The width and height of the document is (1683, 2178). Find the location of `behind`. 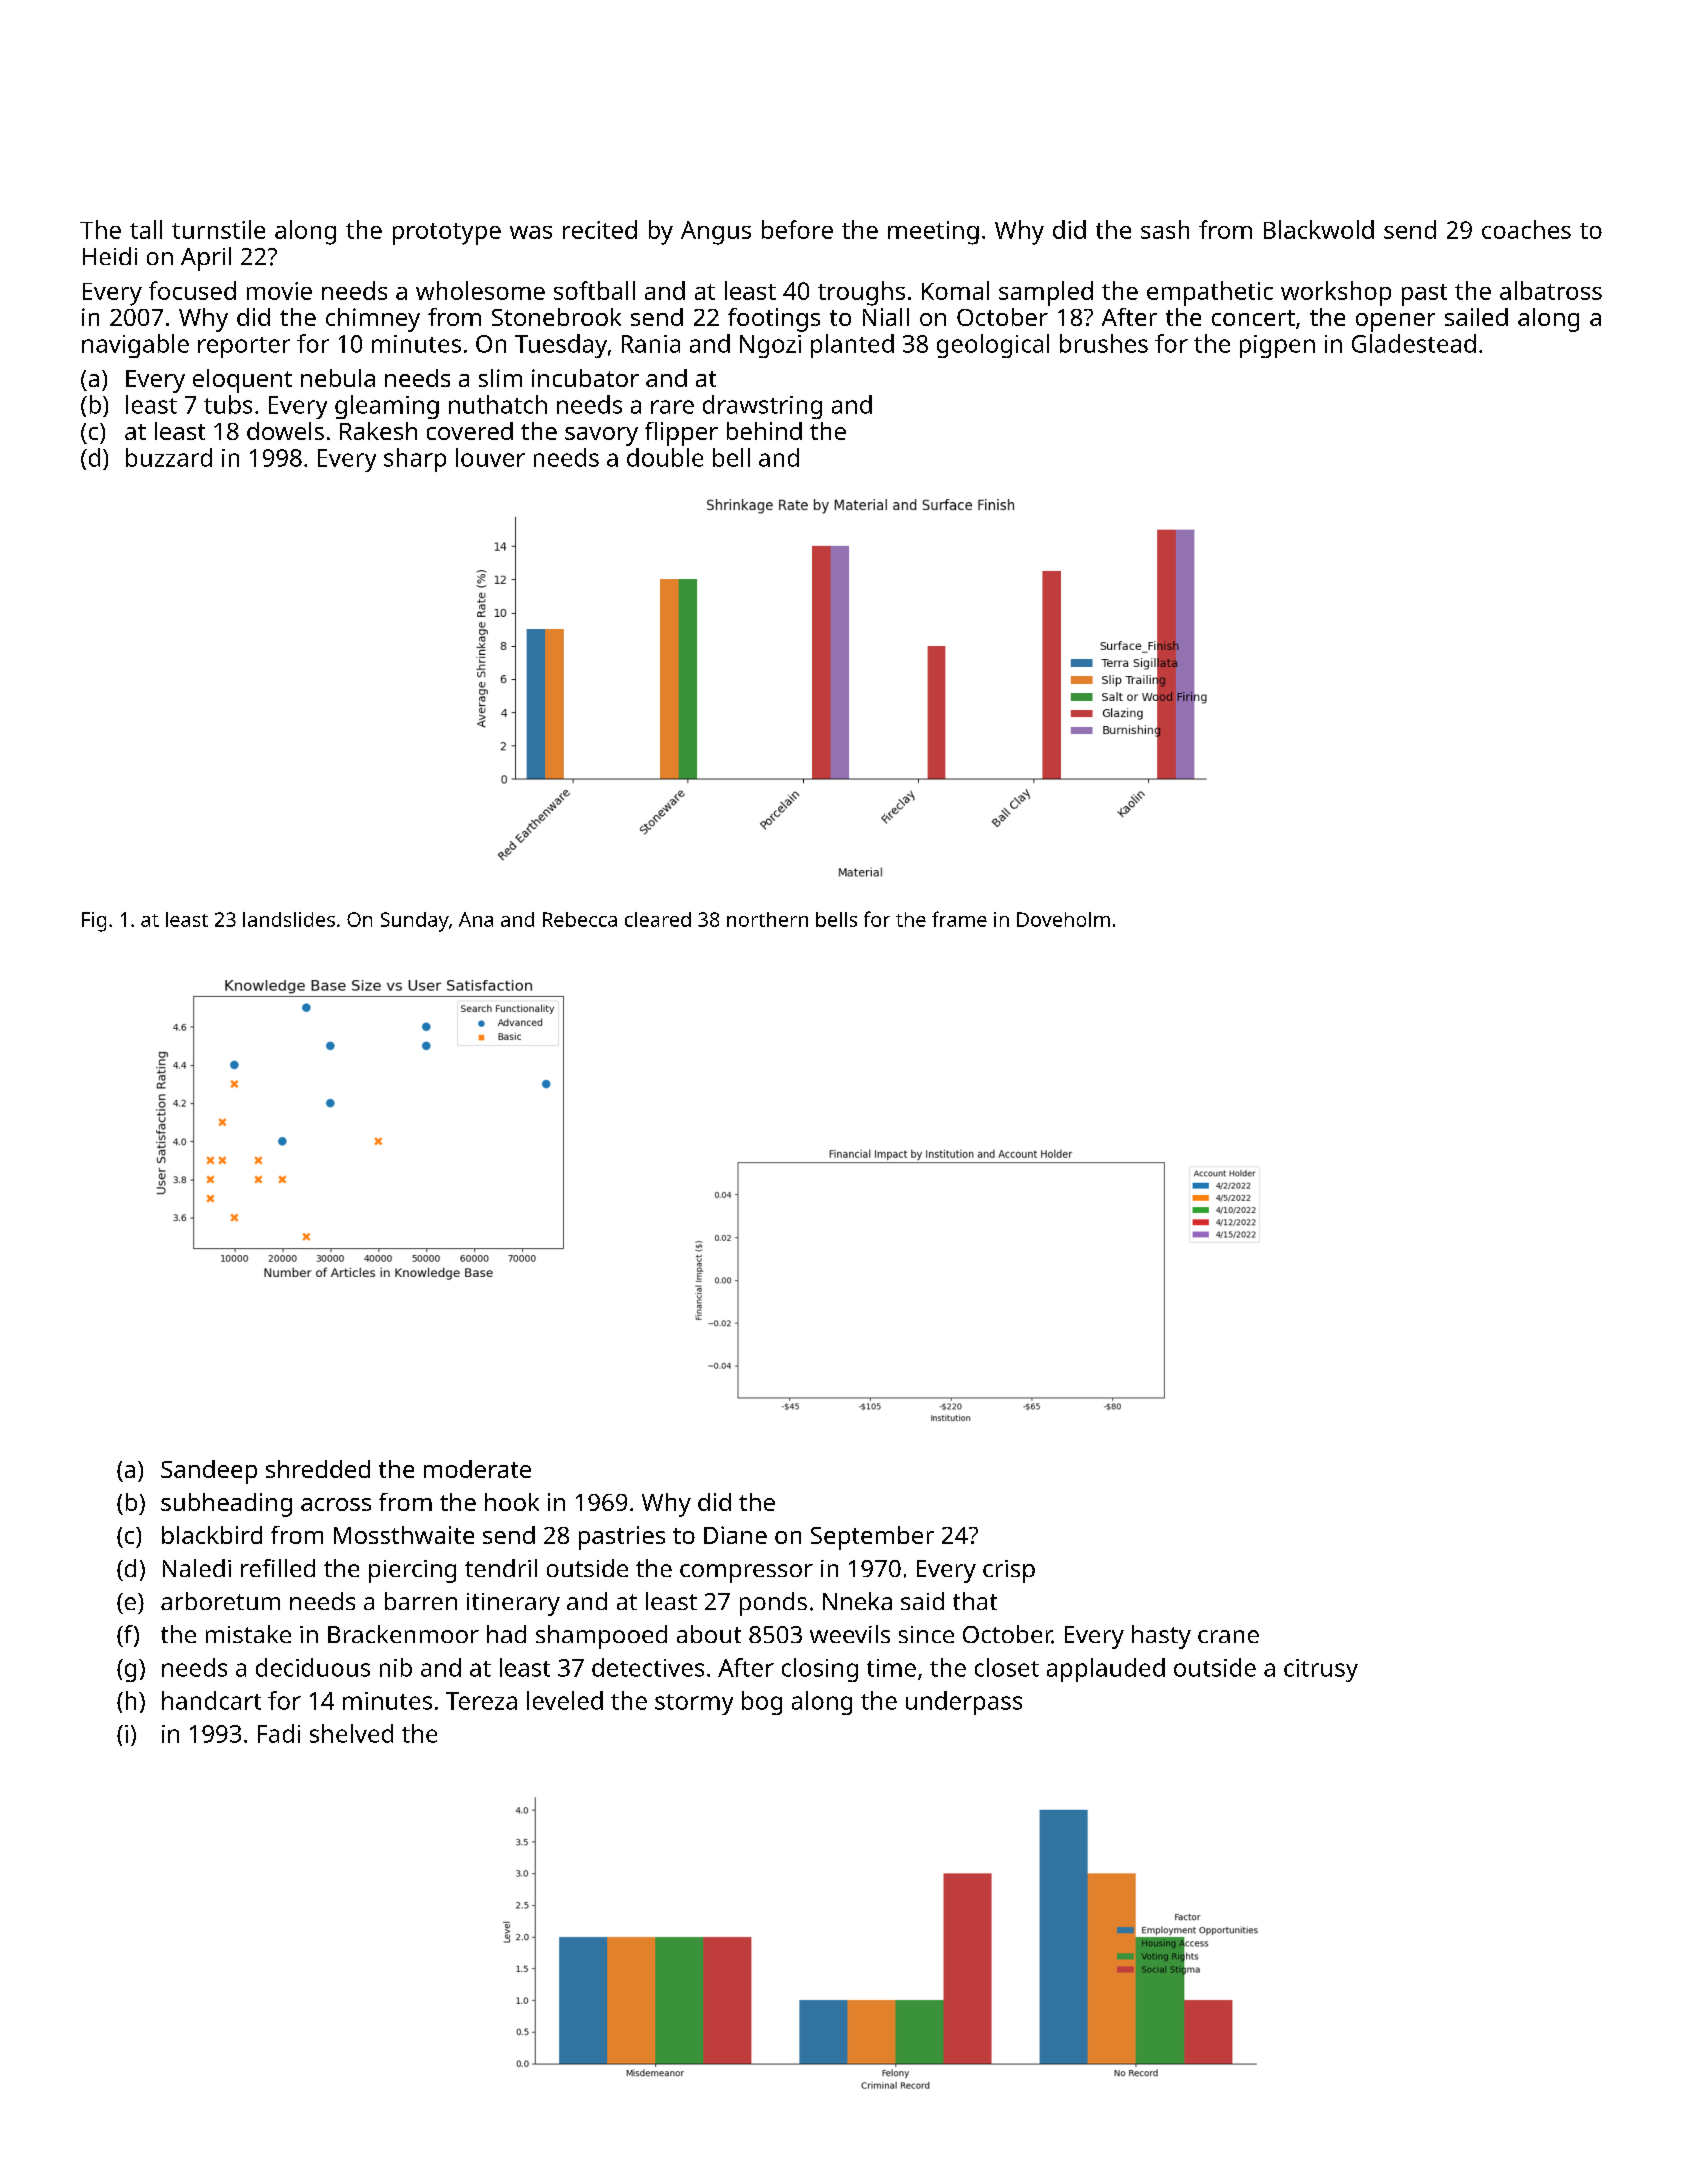

behind is located at coordinates (764, 431).
